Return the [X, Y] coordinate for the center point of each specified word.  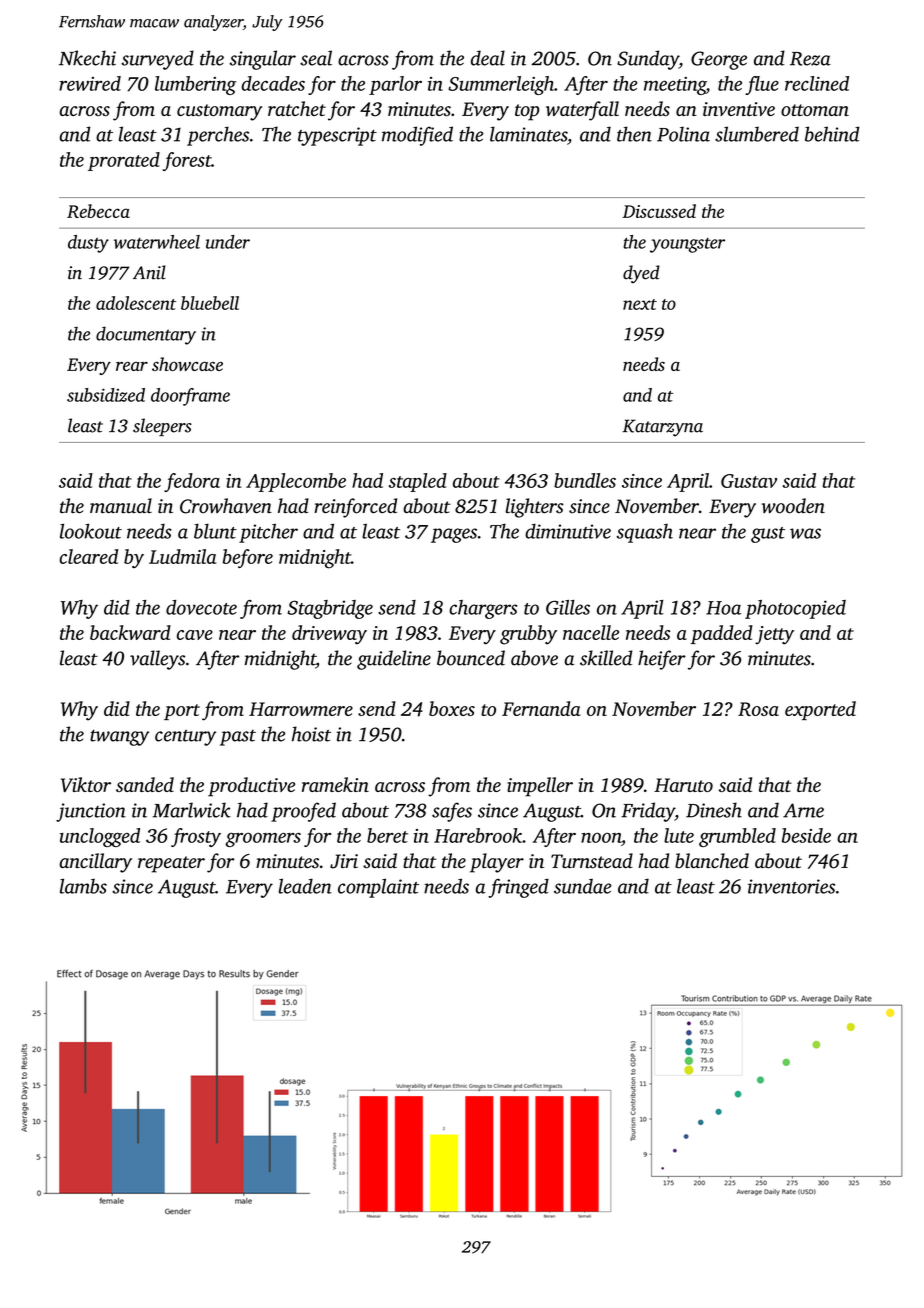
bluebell [210, 303]
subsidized [106, 395]
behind [832, 134]
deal [488, 58]
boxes [452, 708]
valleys [157, 660]
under [228, 242]
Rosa [758, 709]
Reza [810, 59]
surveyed [157, 60]
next [640, 304]
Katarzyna [662, 428]
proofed [303, 812]
